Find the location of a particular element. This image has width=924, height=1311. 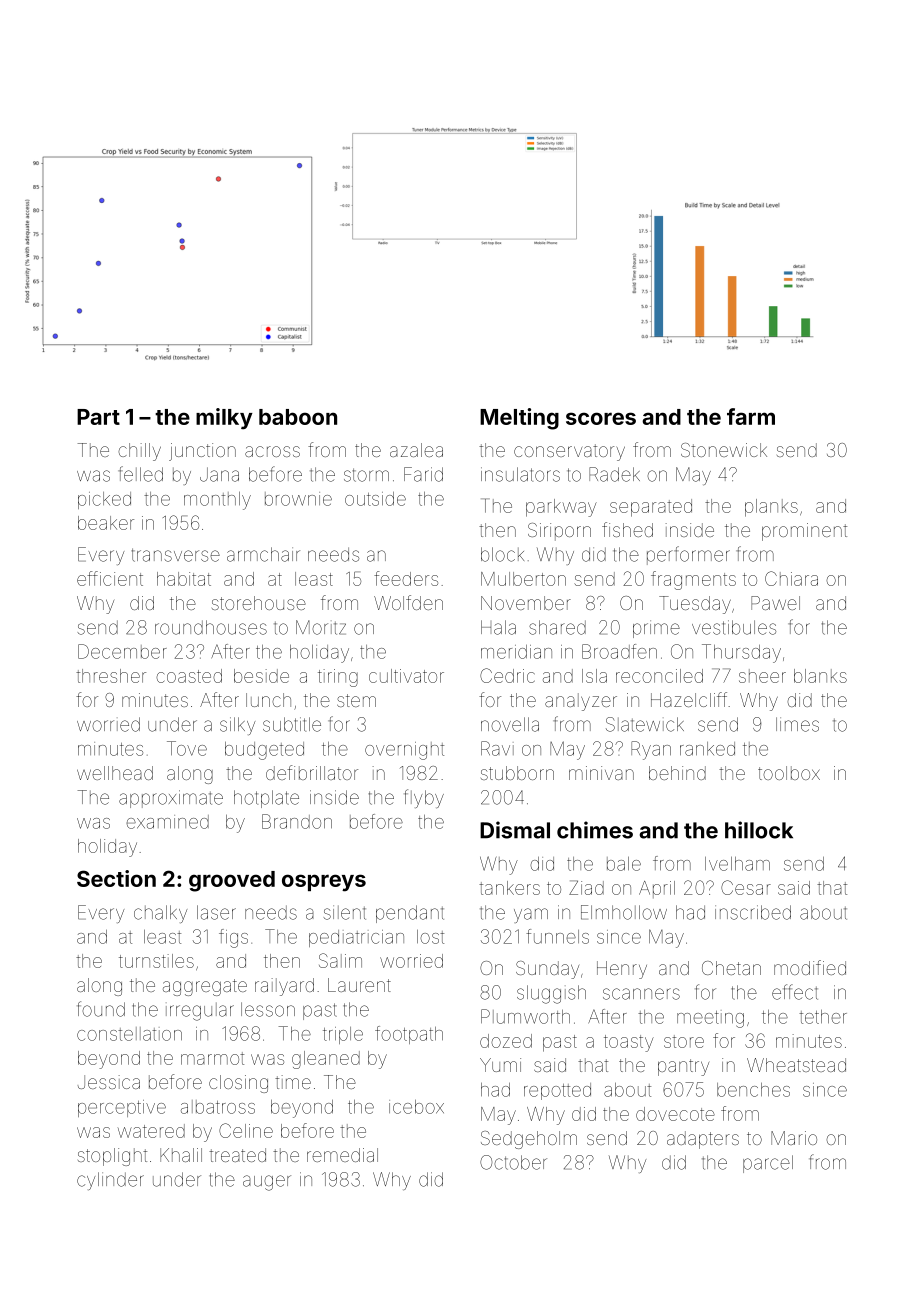

armchair is located at coordinates (263, 554).
